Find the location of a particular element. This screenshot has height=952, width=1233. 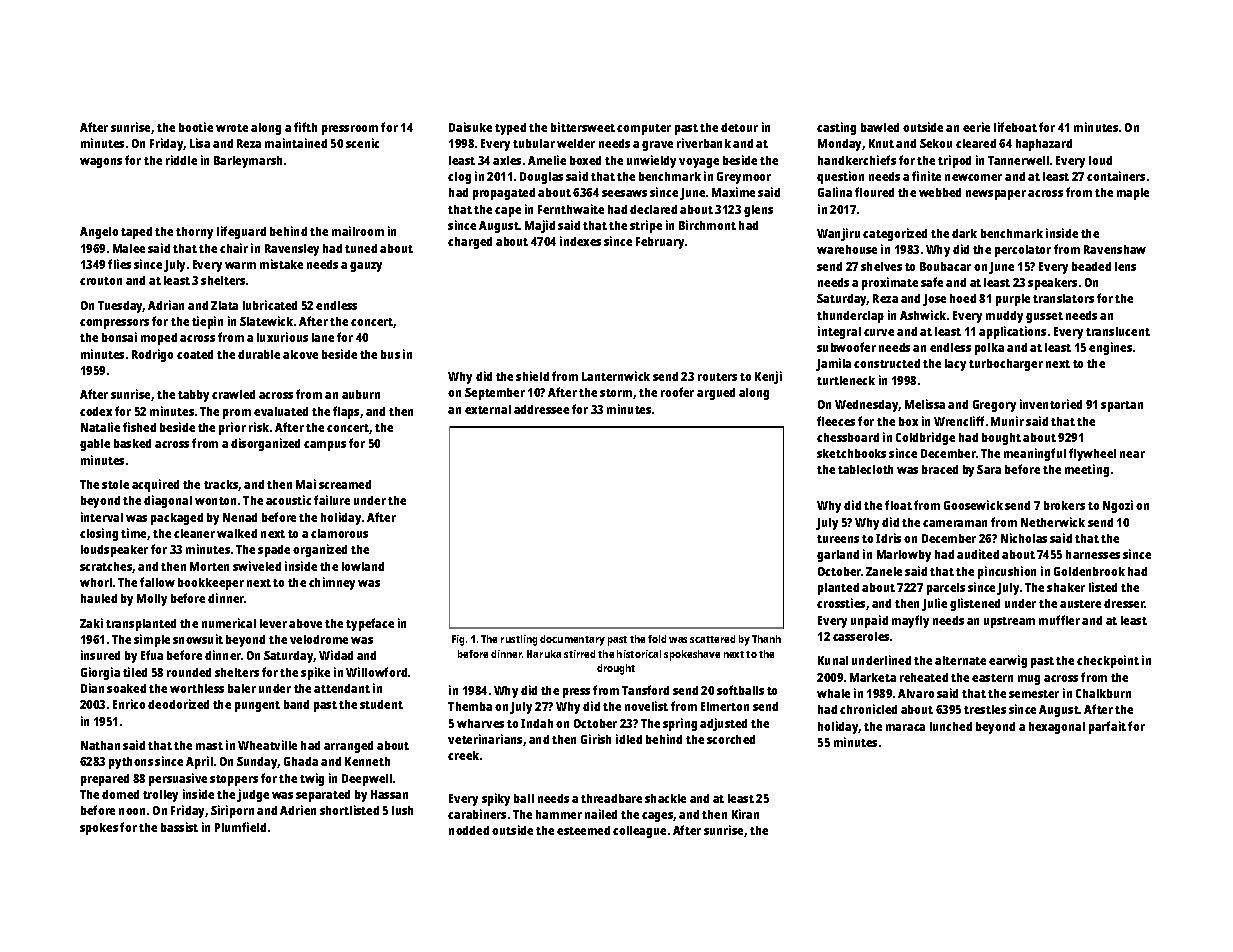

mast is located at coordinates (209, 746).
